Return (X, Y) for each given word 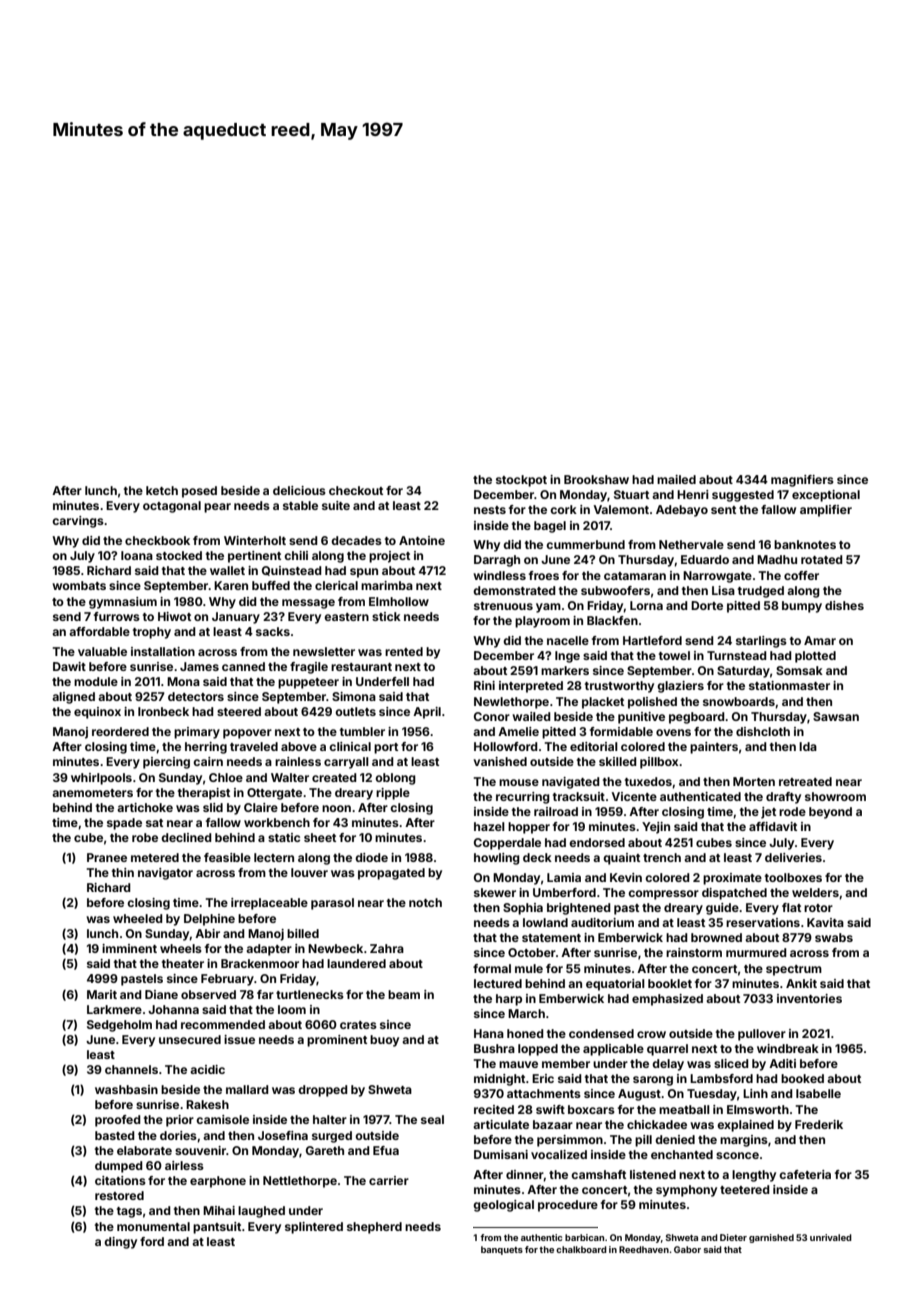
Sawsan (836, 716)
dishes (844, 605)
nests (490, 510)
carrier (389, 1180)
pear (217, 508)
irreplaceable (269, 904)
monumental (153, 1226)
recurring (523, 798)
